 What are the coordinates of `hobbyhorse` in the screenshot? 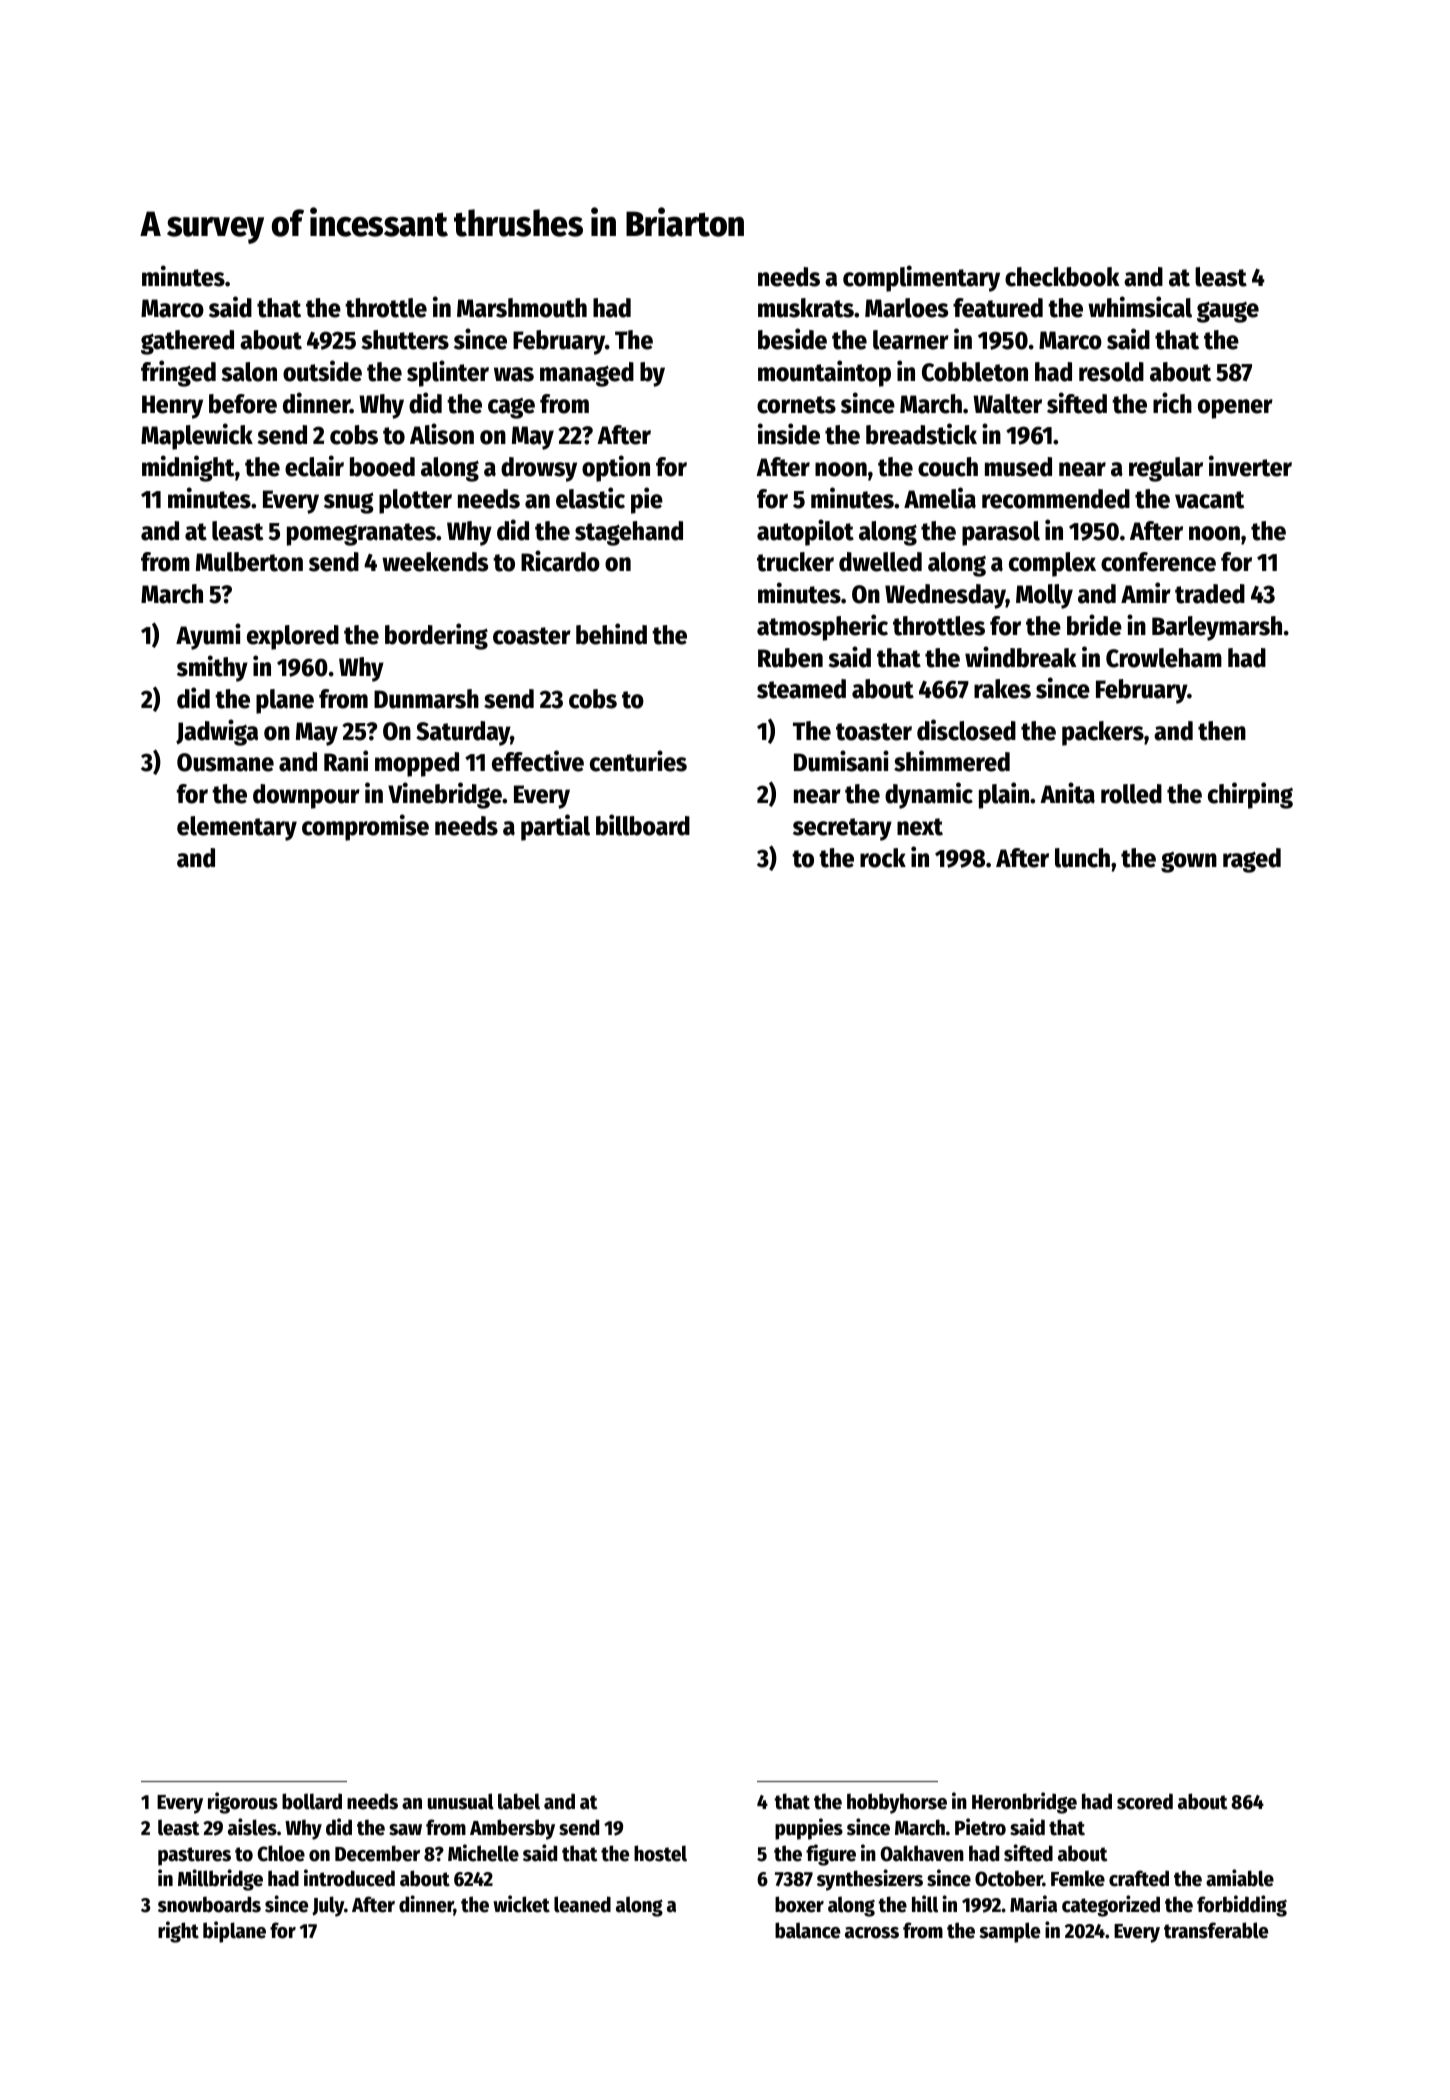 It's located at (897, 1803).
